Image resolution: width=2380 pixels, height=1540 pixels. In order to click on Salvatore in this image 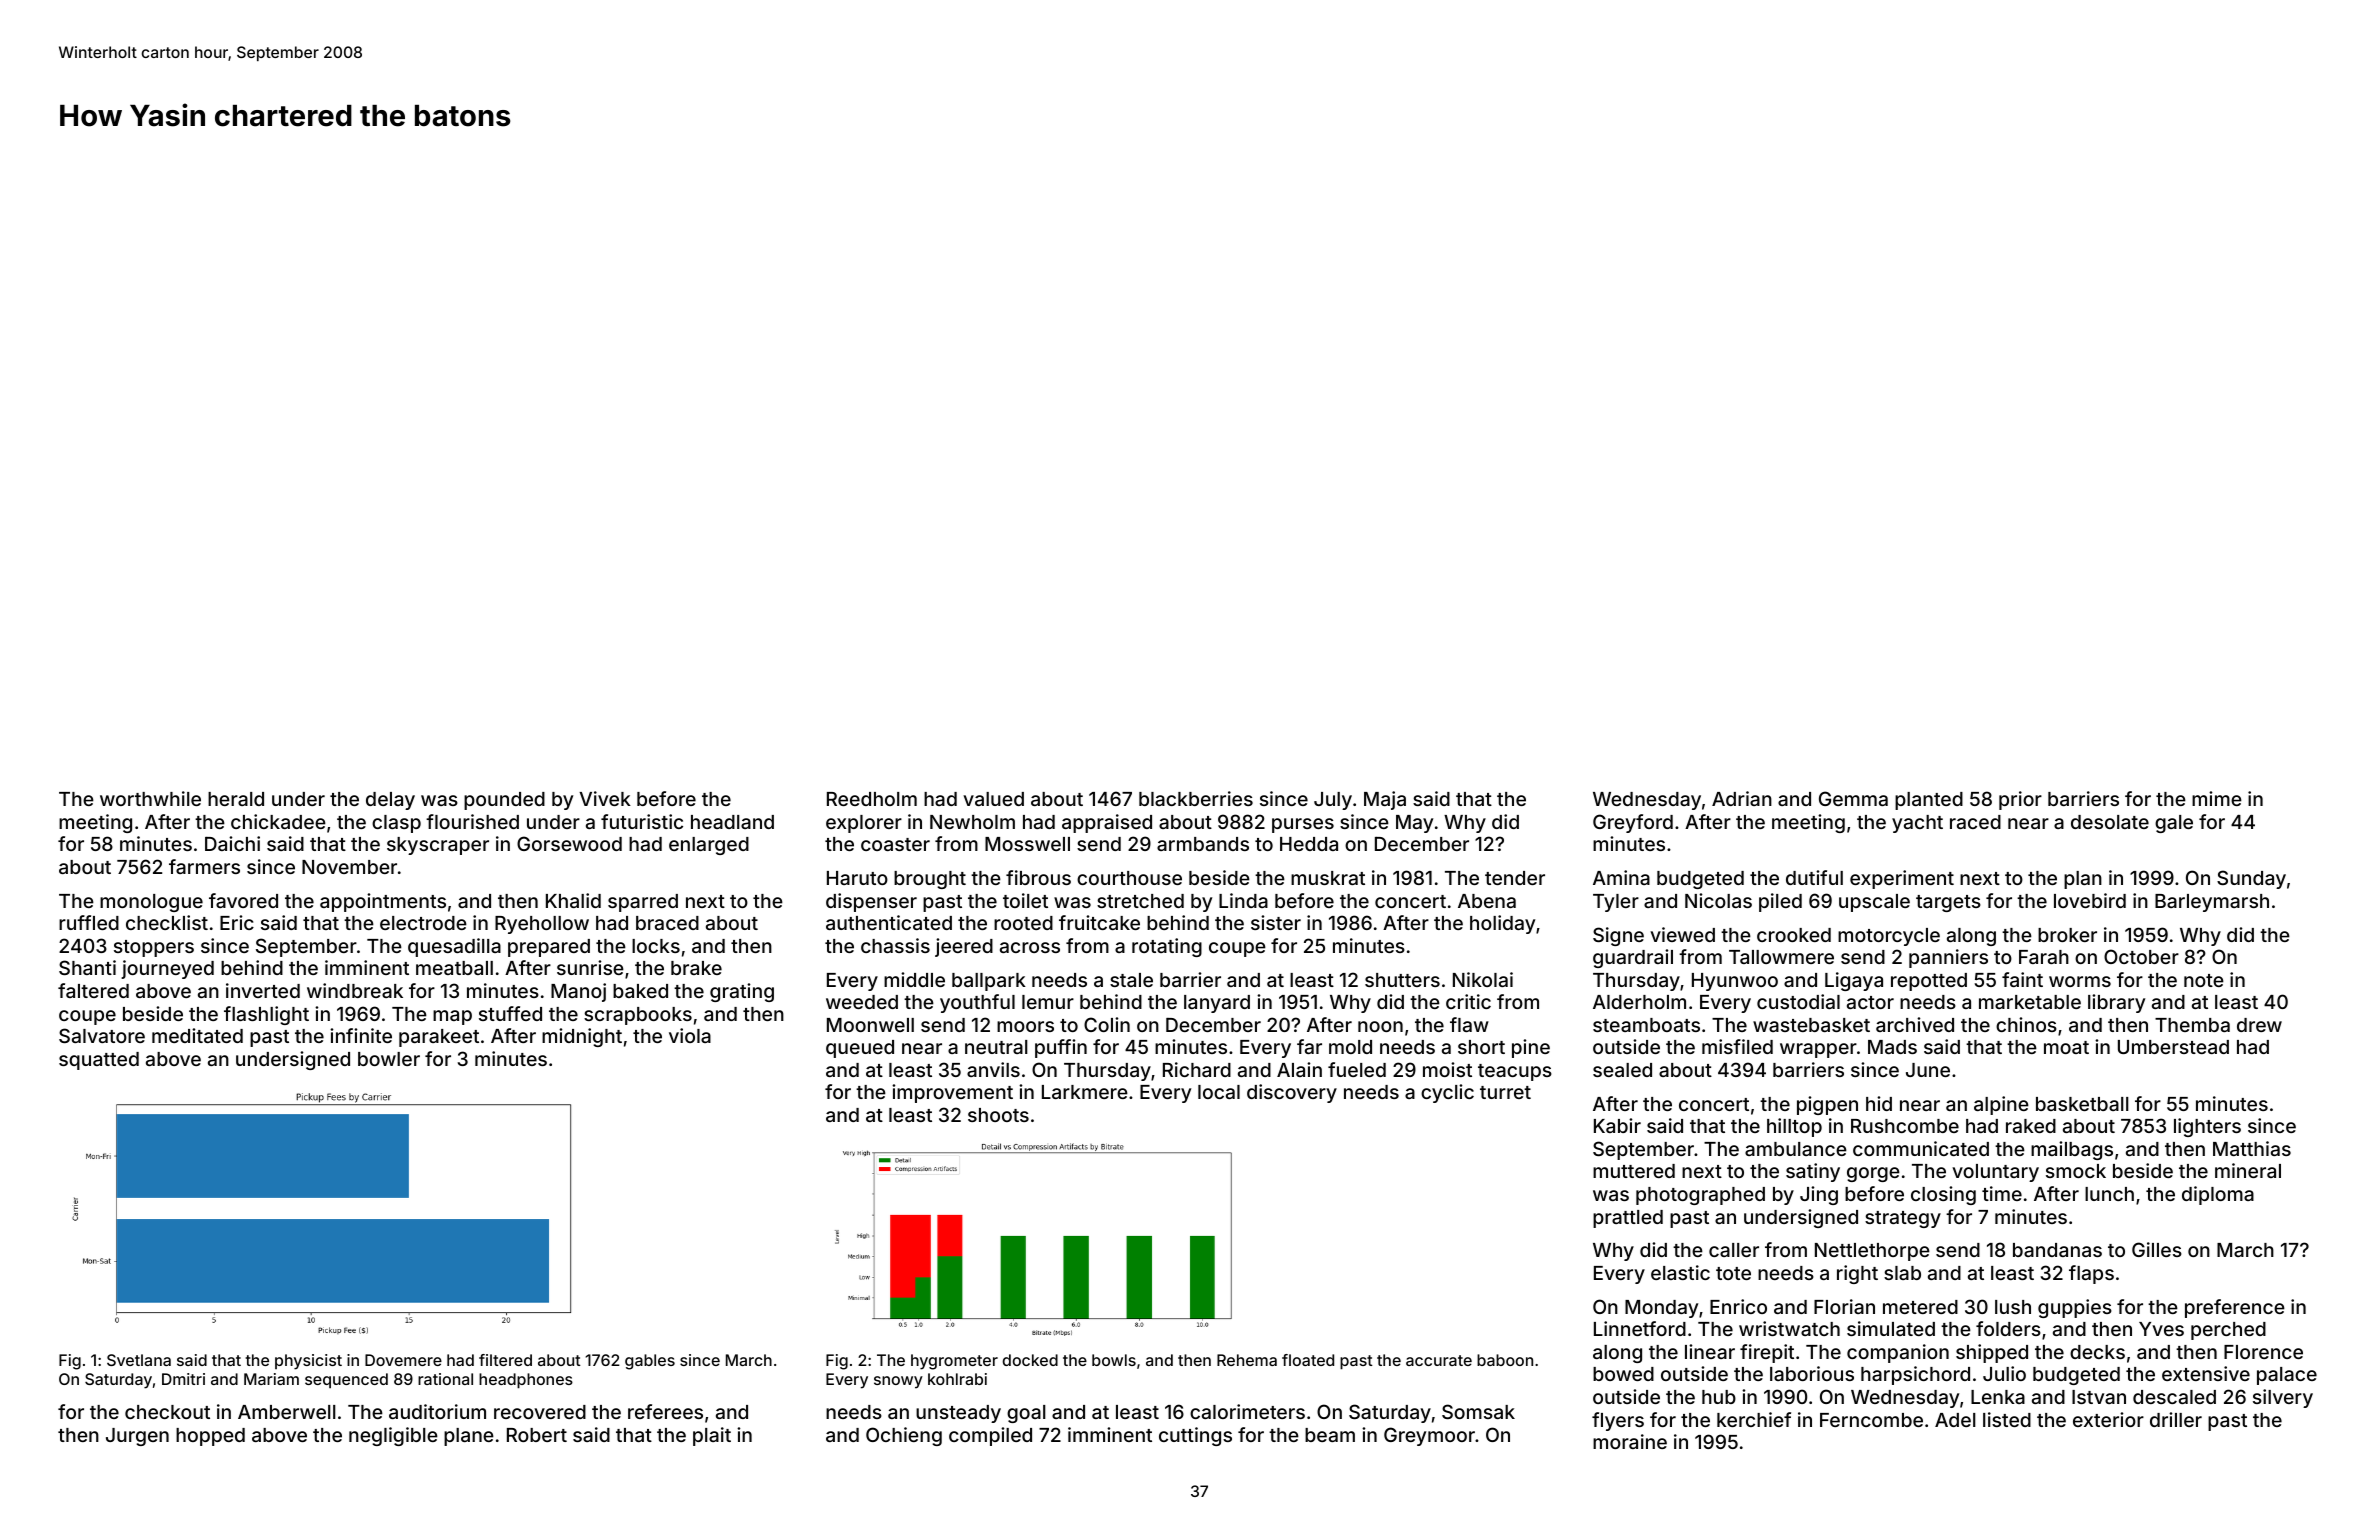, I will do `click(102, 1035)`.
